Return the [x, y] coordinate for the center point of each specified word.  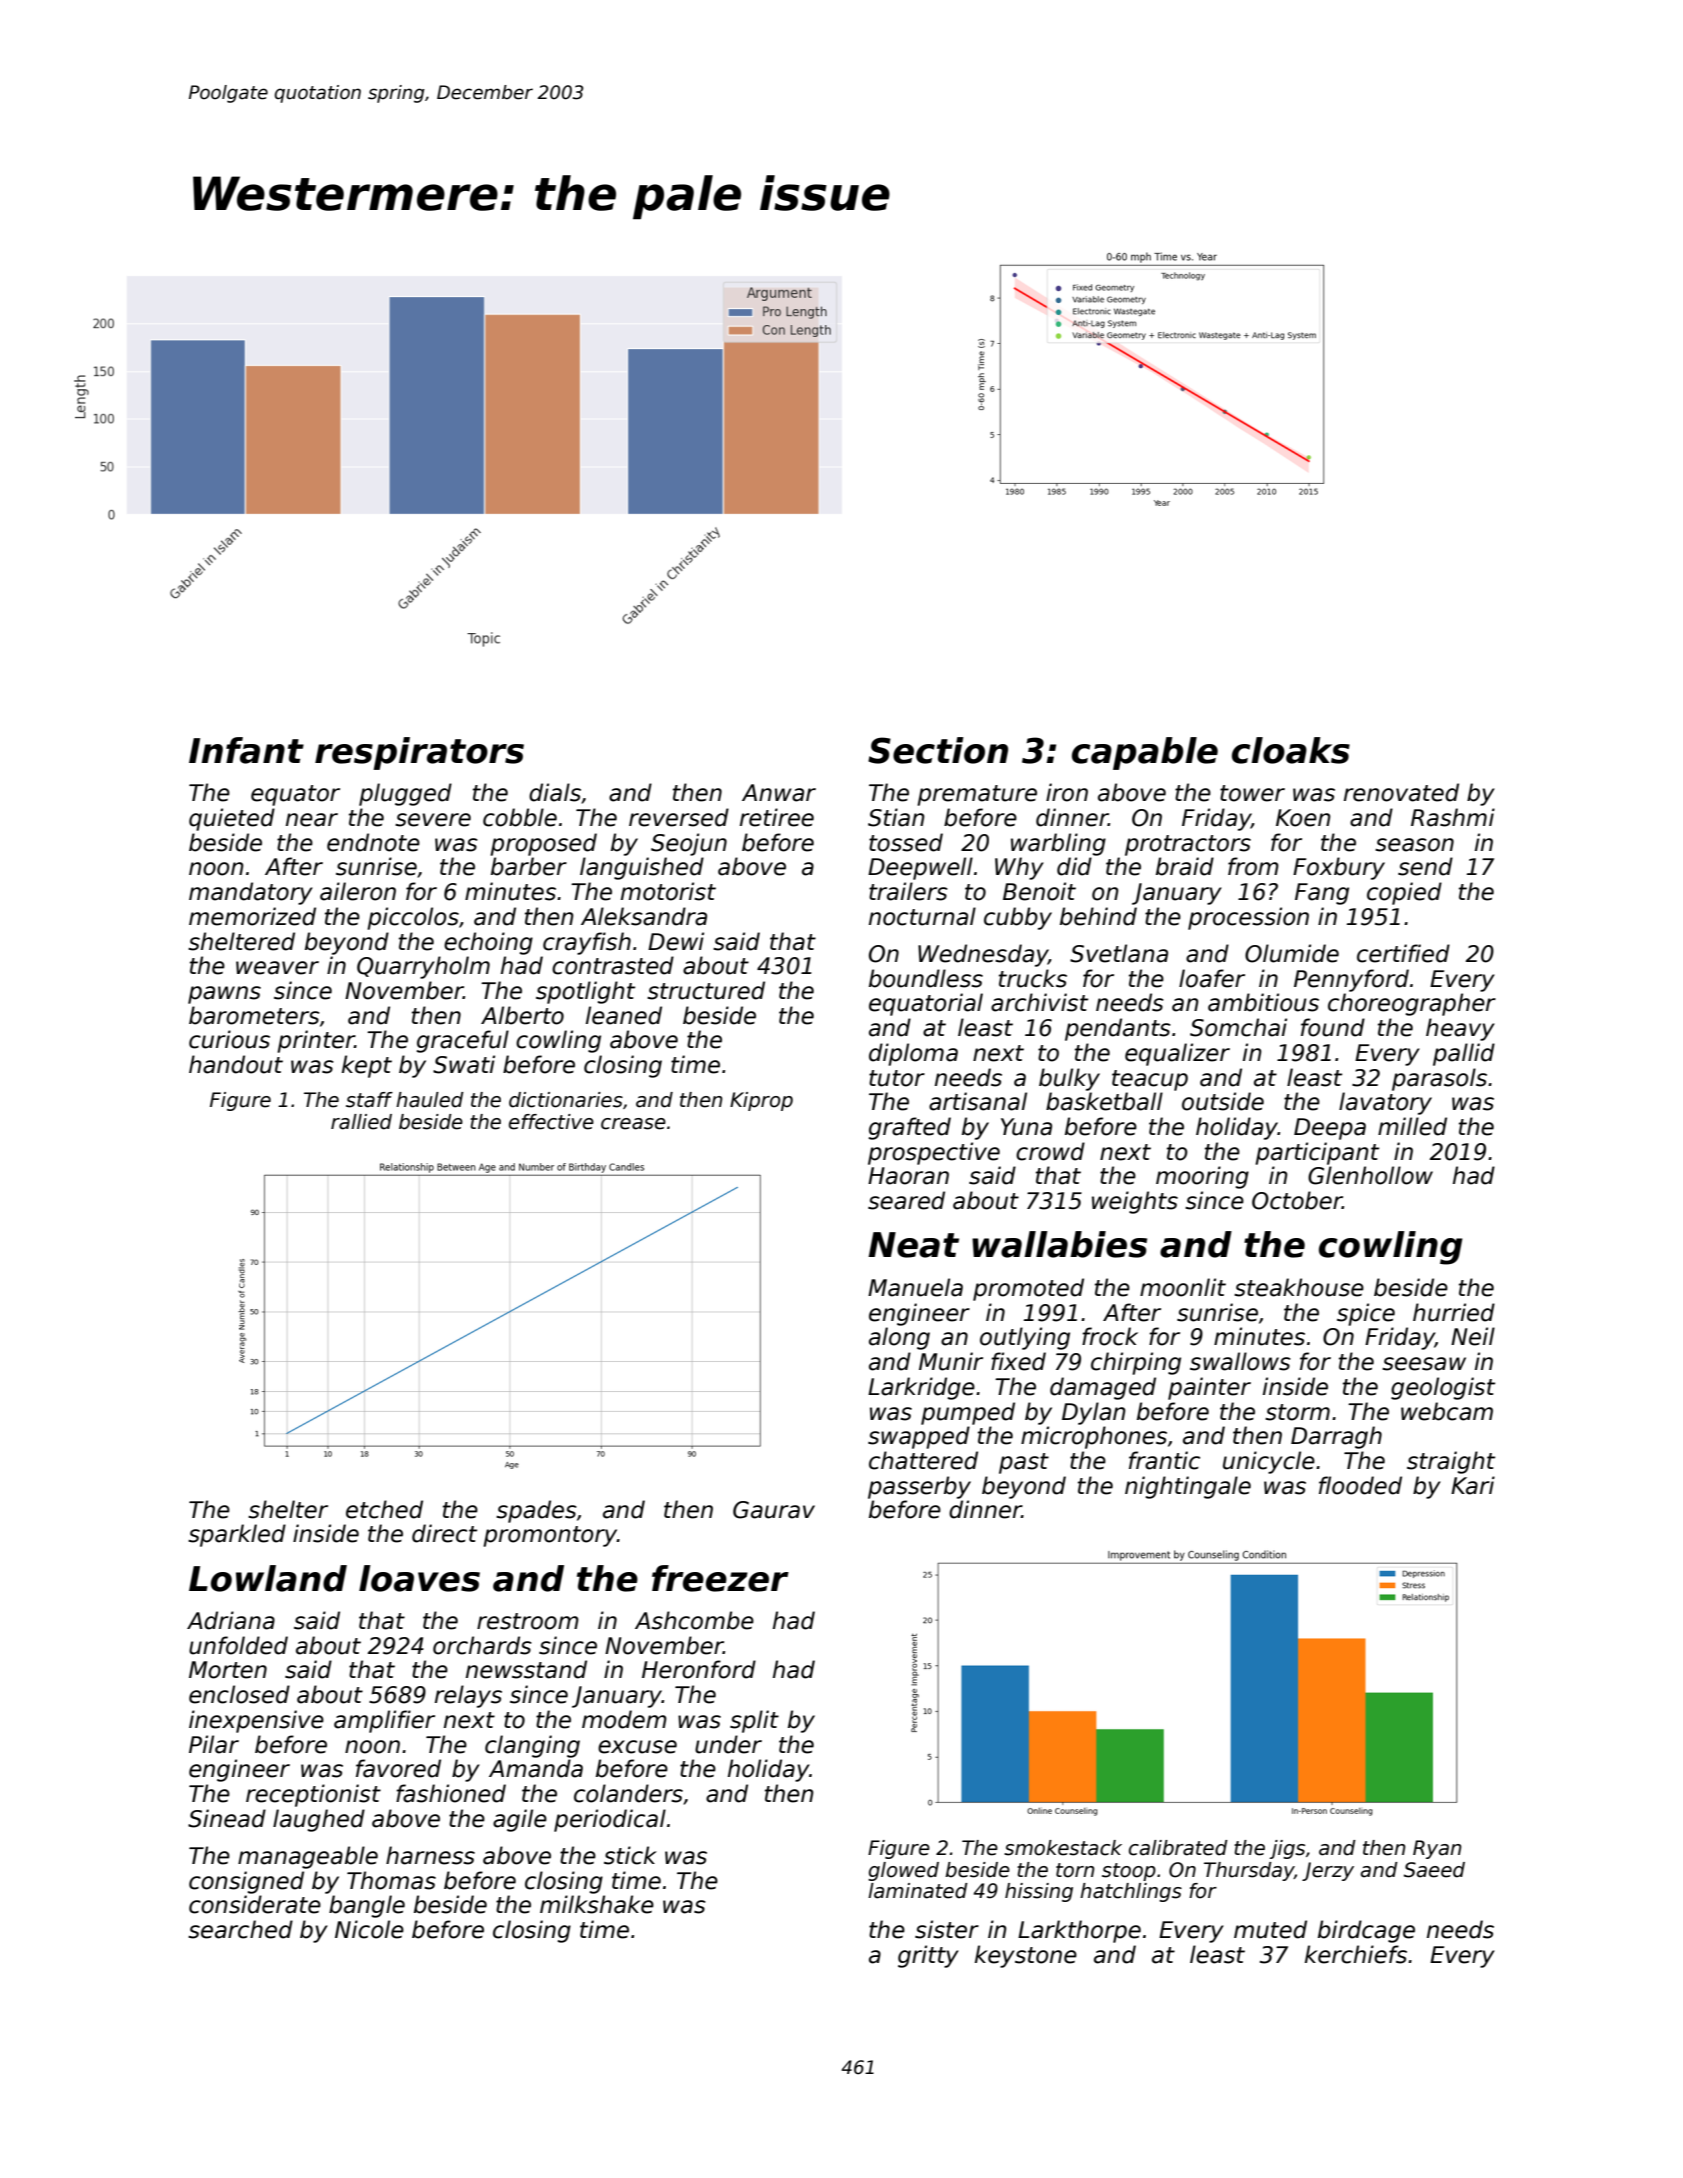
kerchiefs [1356, 1954]
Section [938, 750]
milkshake [597, 1904]
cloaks [1291, 750]
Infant [246, 750]
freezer [720, 1578]
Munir [951, 1361]
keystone [1026, 1956]
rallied [361, 1122]
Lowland [268, 1578]
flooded [1360, 1485]
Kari [1473, 1485]
